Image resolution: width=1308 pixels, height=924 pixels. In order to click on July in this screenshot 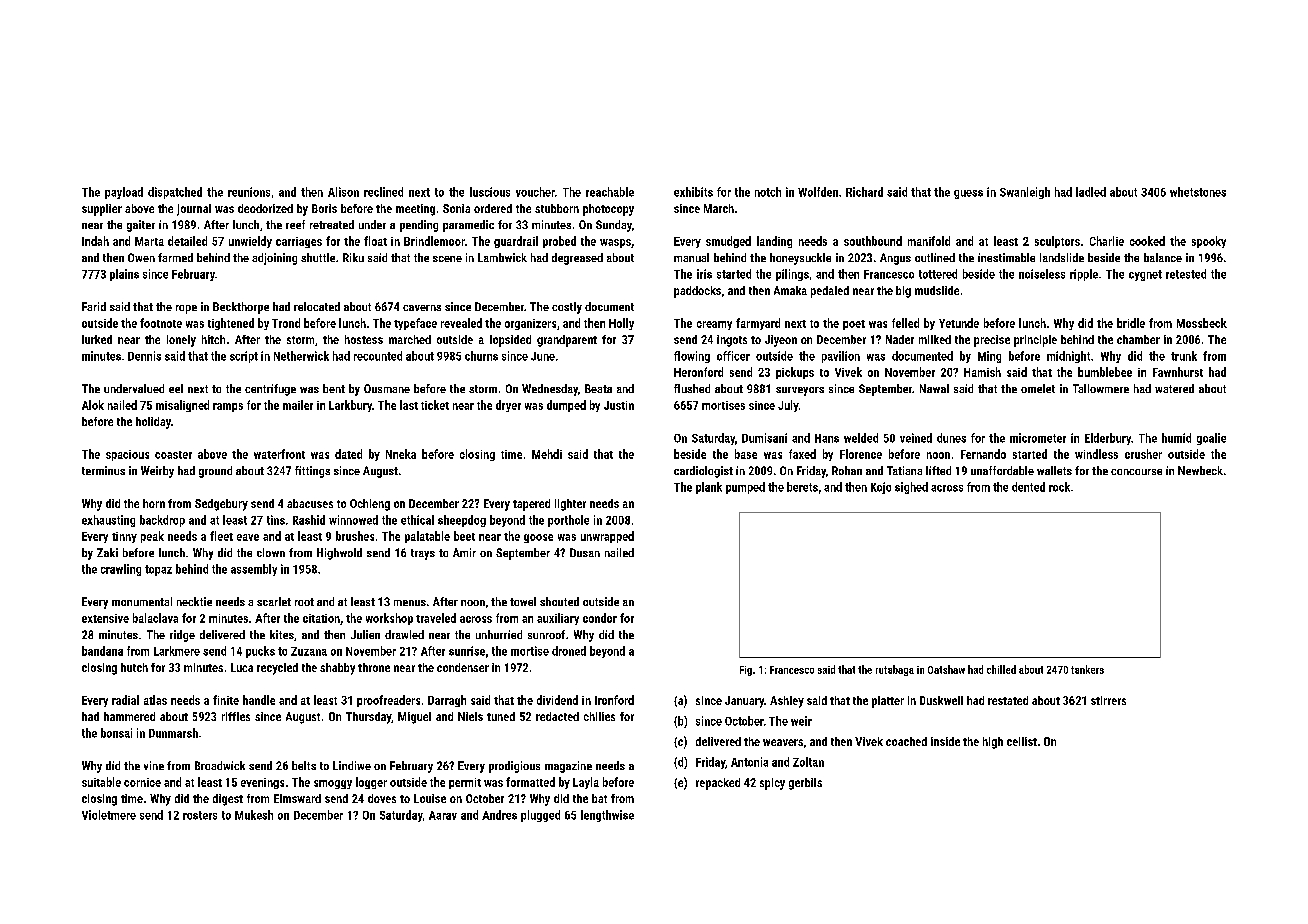, I will do `click(788, 406)`.
